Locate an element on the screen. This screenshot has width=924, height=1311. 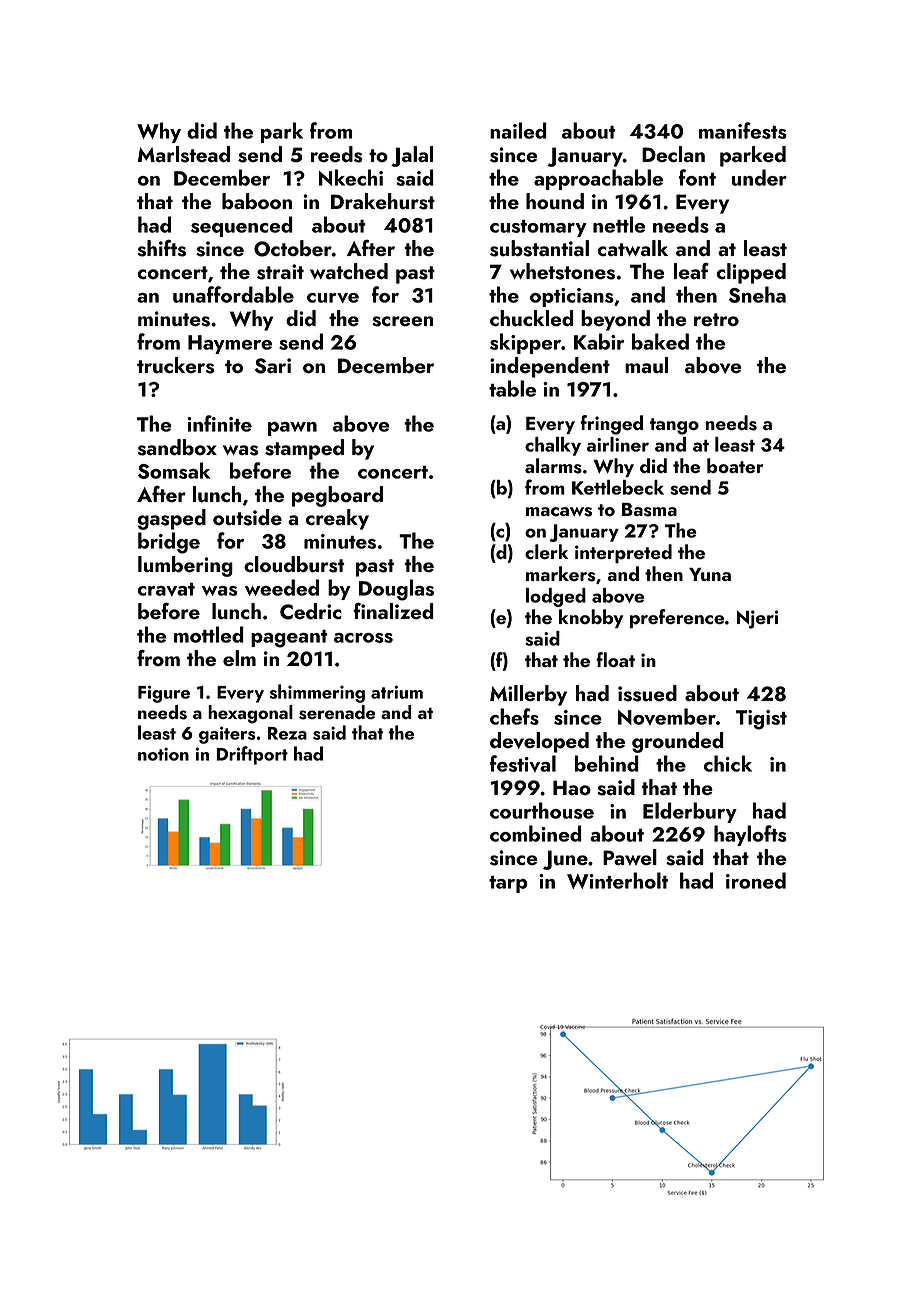
atrium is located at coordinates (397, 692).
